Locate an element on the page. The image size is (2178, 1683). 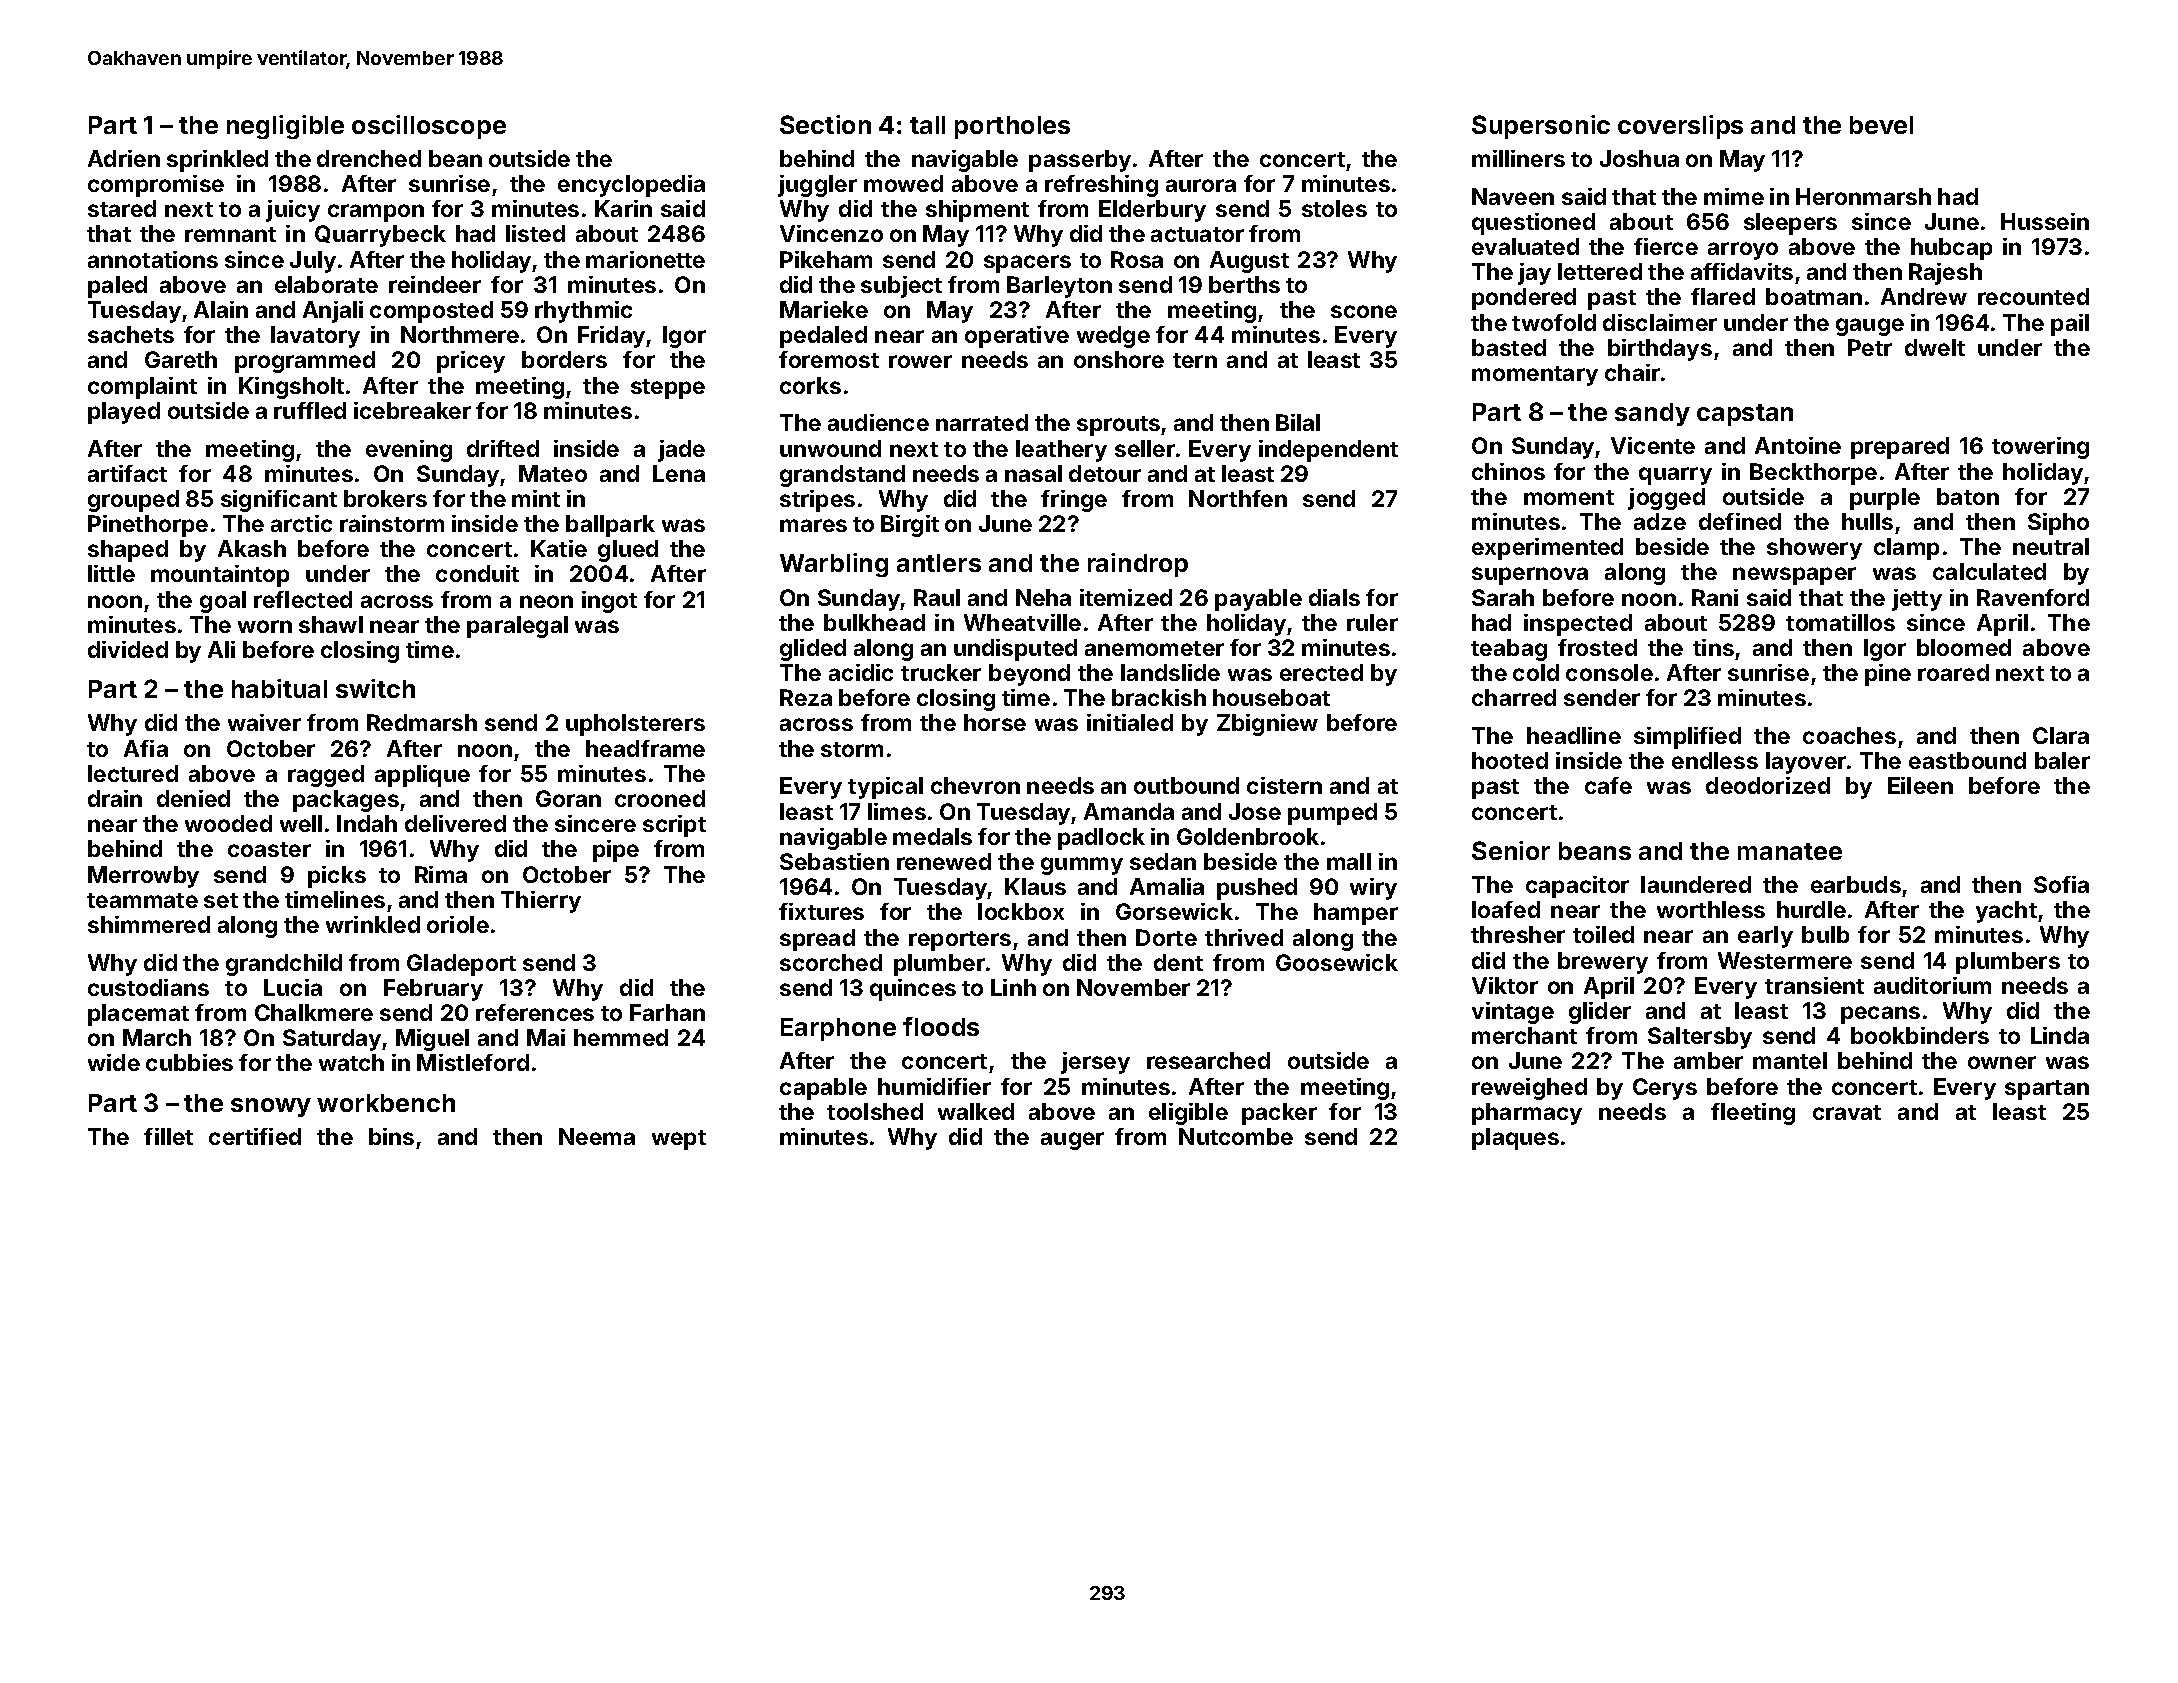
owner is located at coordinates (2002, 1062).
